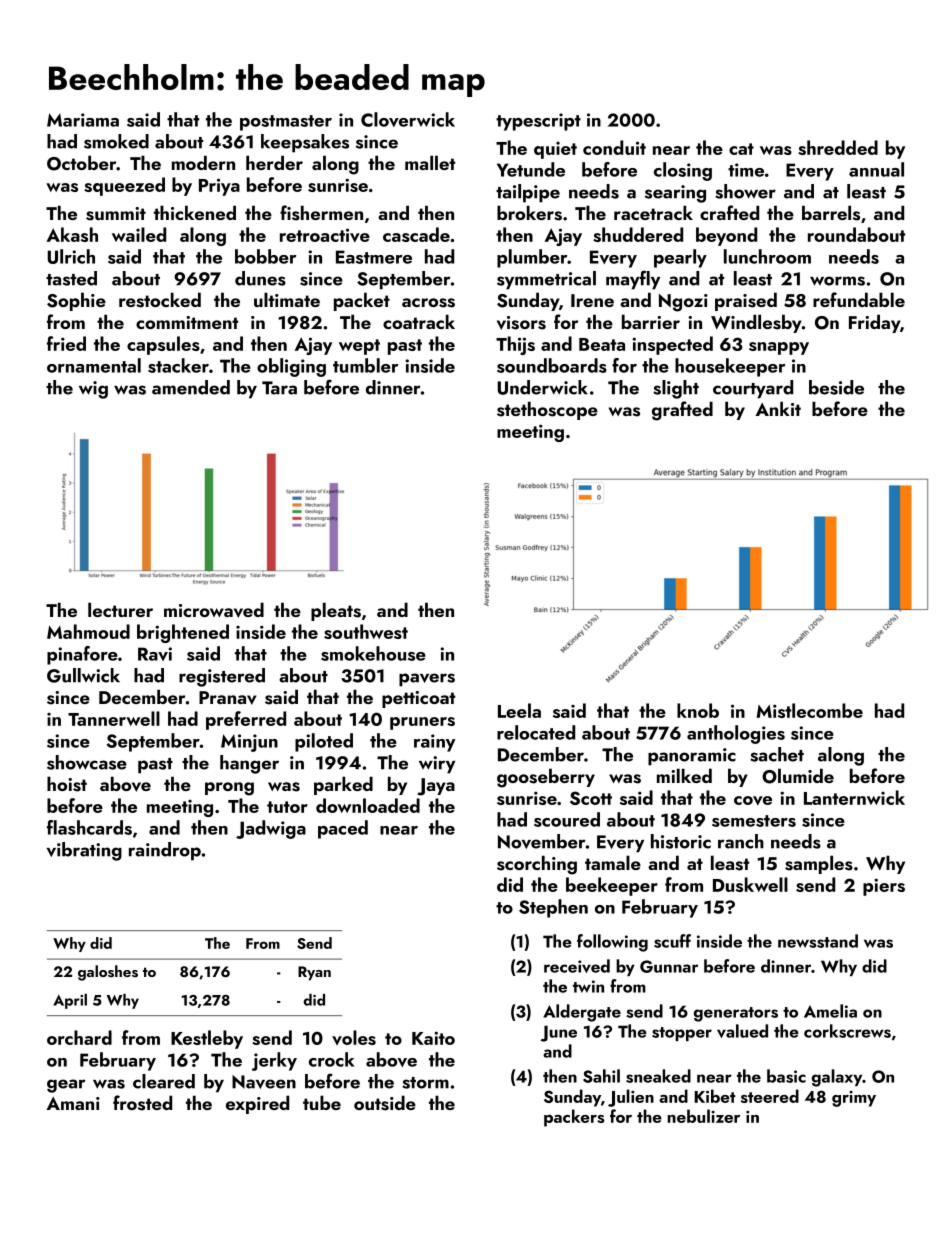 Image resolution: width=952 pixels, height=1233 pixels. Describe the element at coordinates (246, 720) in the screenshot. I see `preferred` at that location.
